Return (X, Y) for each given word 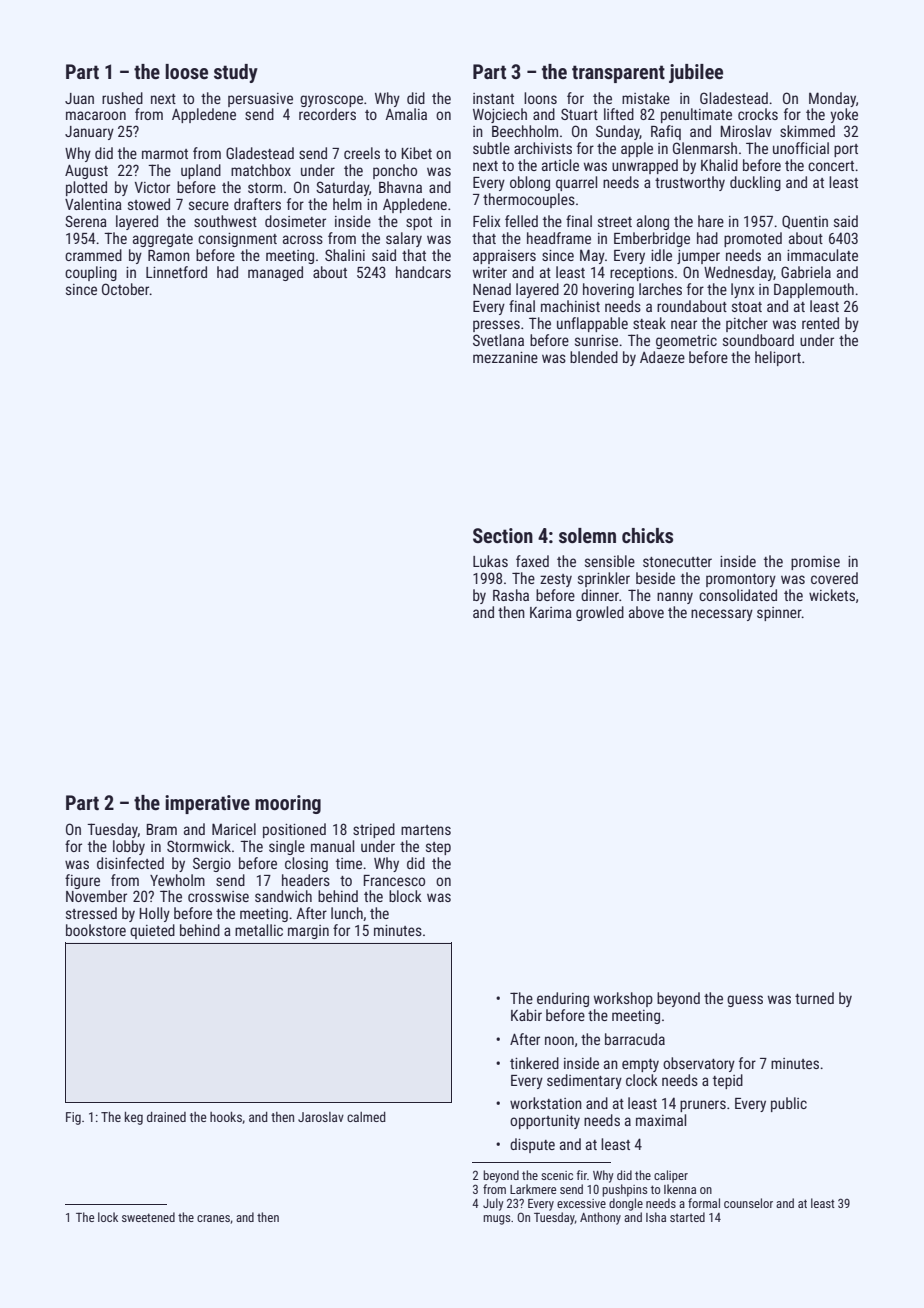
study (236, 73)
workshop (623, 999)
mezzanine (505, 357)
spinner (779, 614)
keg (134, 1118)
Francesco (394, 880)
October (126, 289)
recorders (327, 114)
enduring (563, 999)
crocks (758, 114)
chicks (647, 535)
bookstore (96, 930)
